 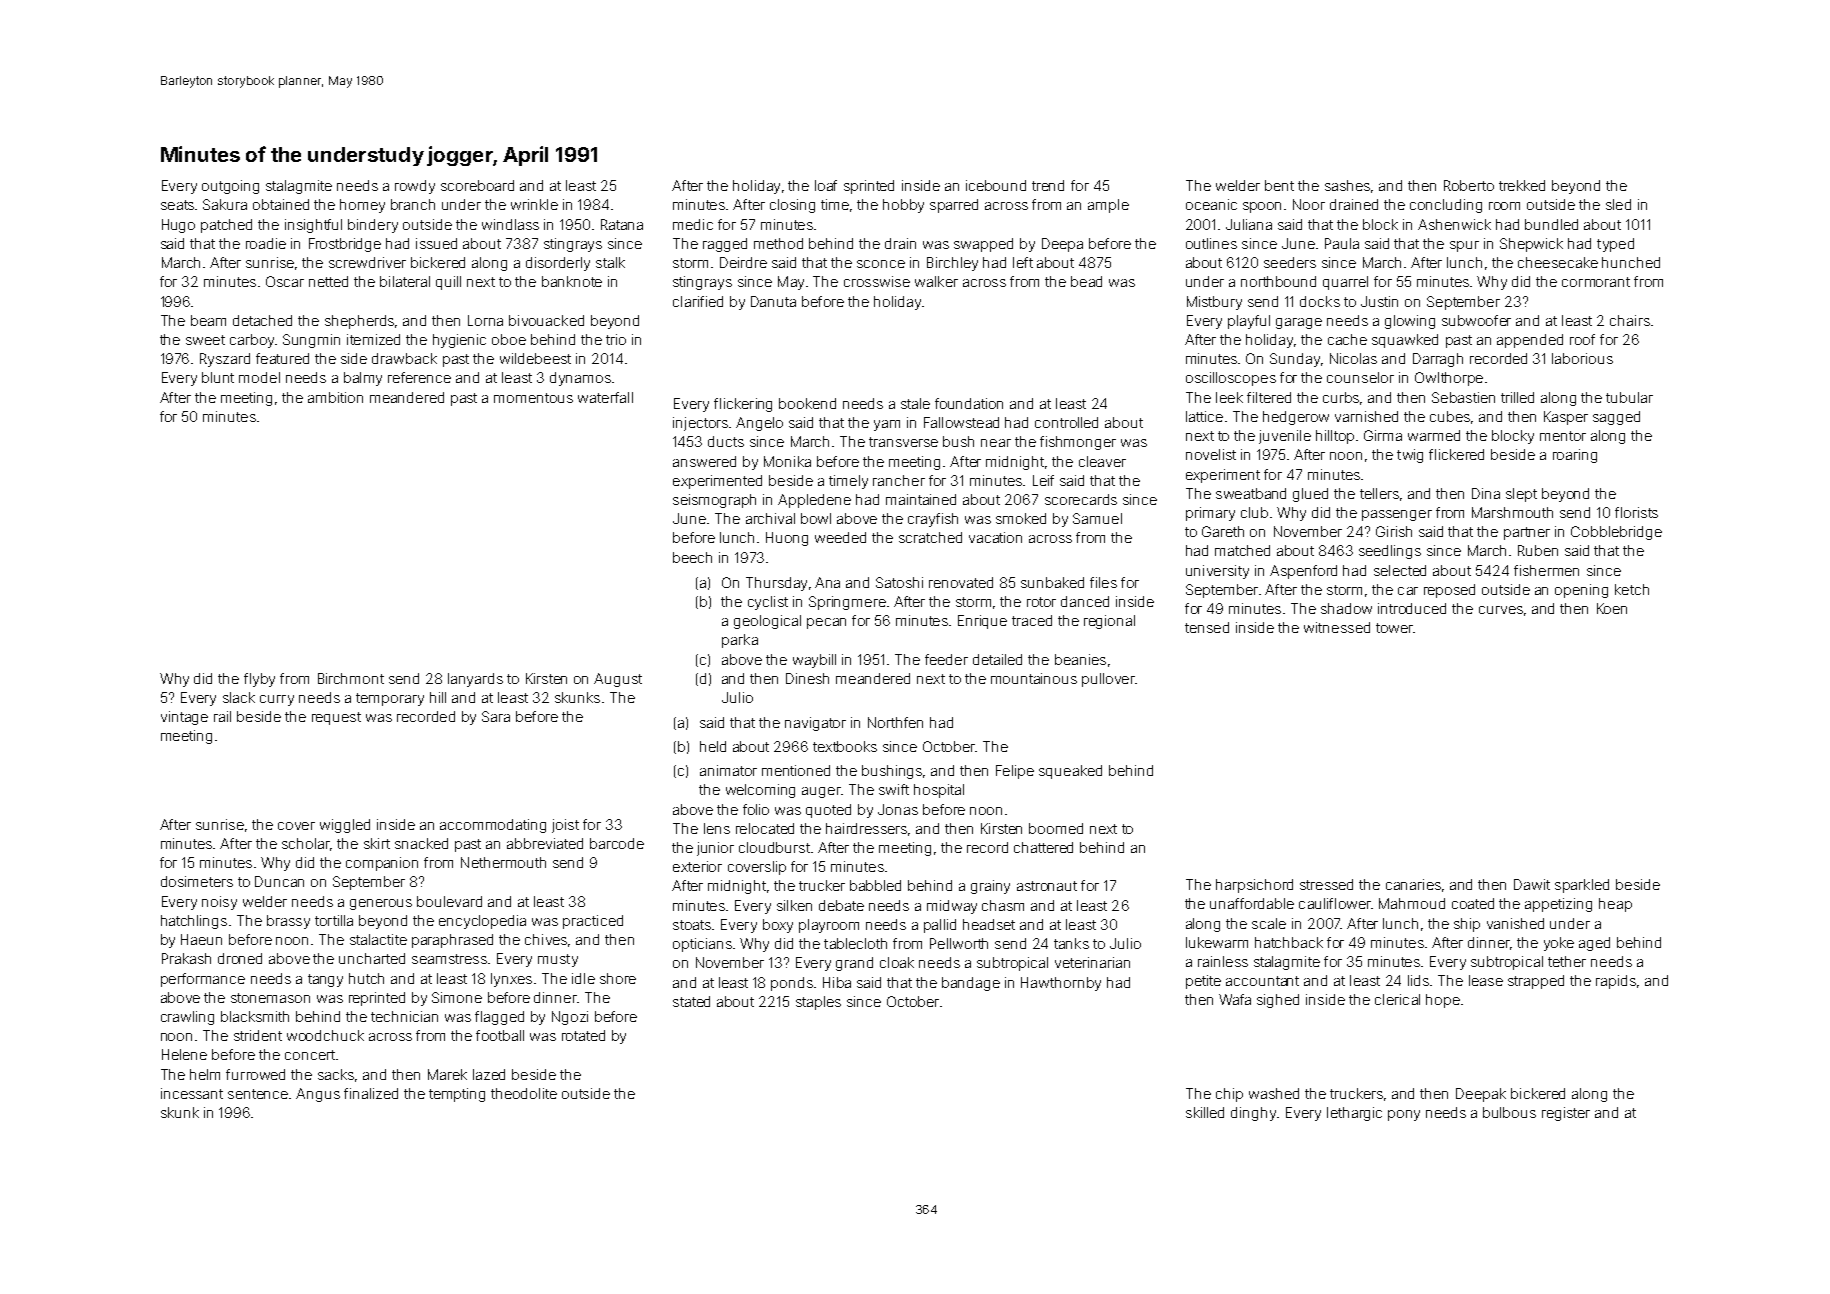 I want to click on juvenile, so click(x=1285, y=437).
